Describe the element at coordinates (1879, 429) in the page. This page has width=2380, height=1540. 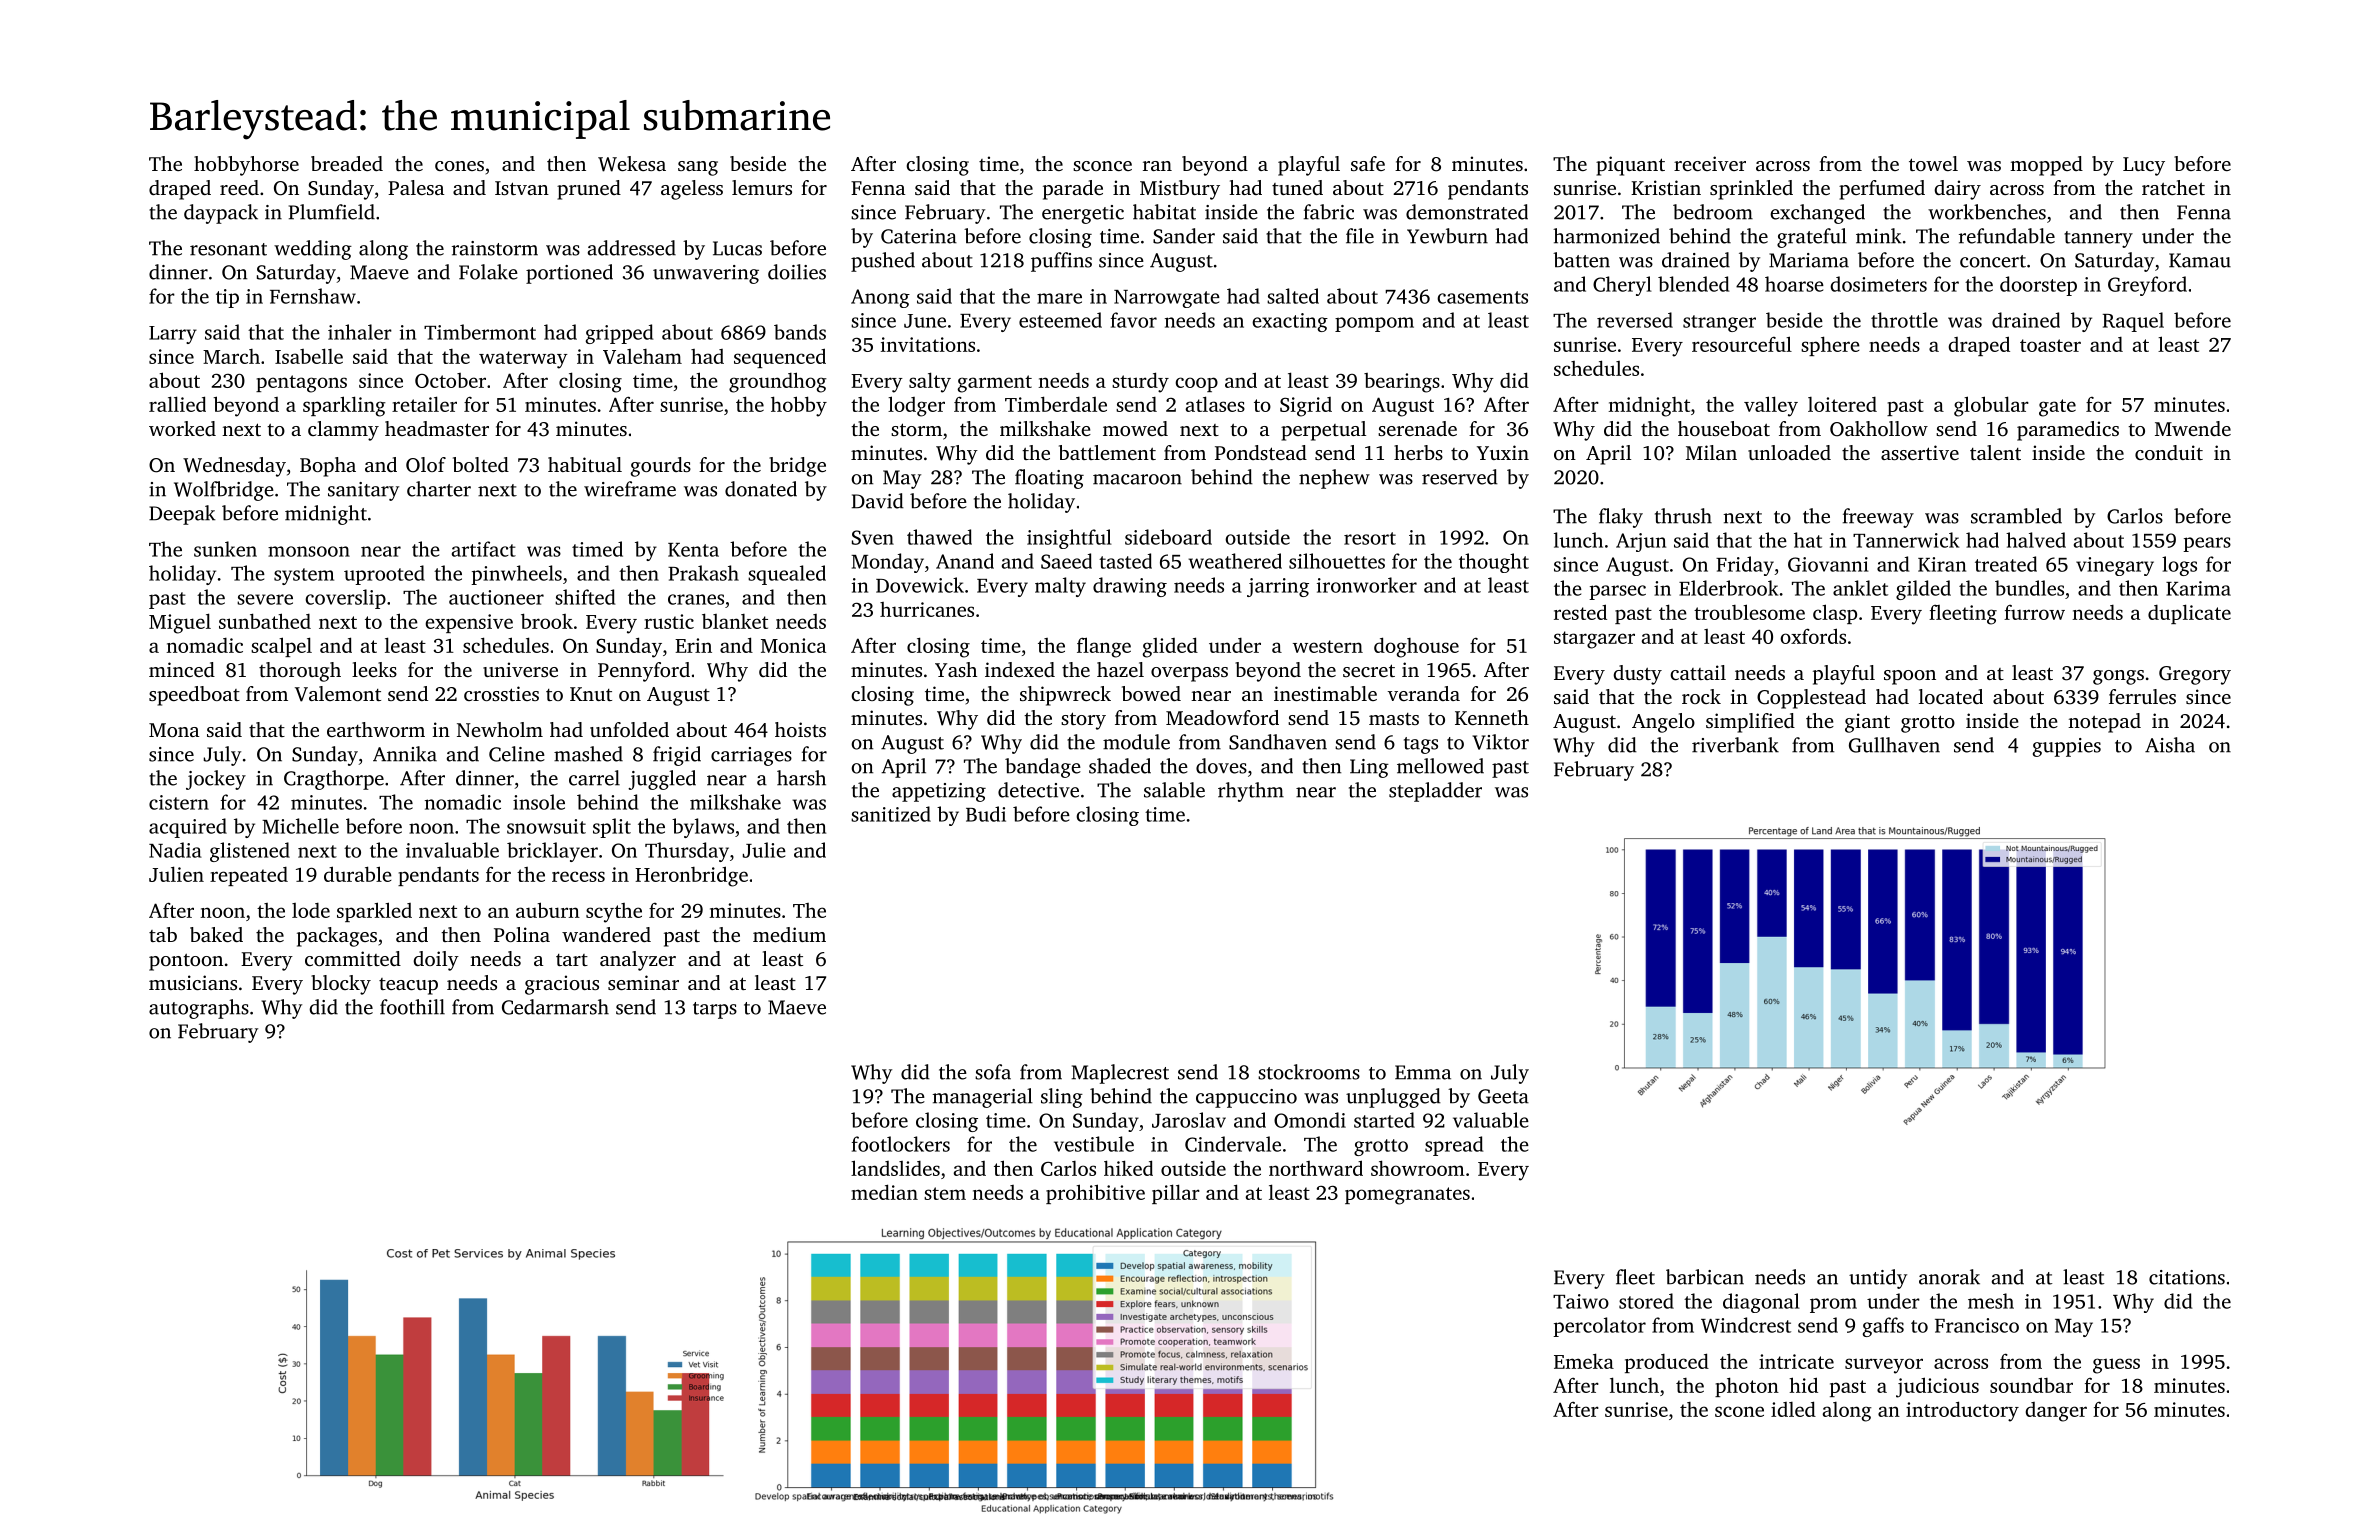
I see `Oakhollow` at that location.
